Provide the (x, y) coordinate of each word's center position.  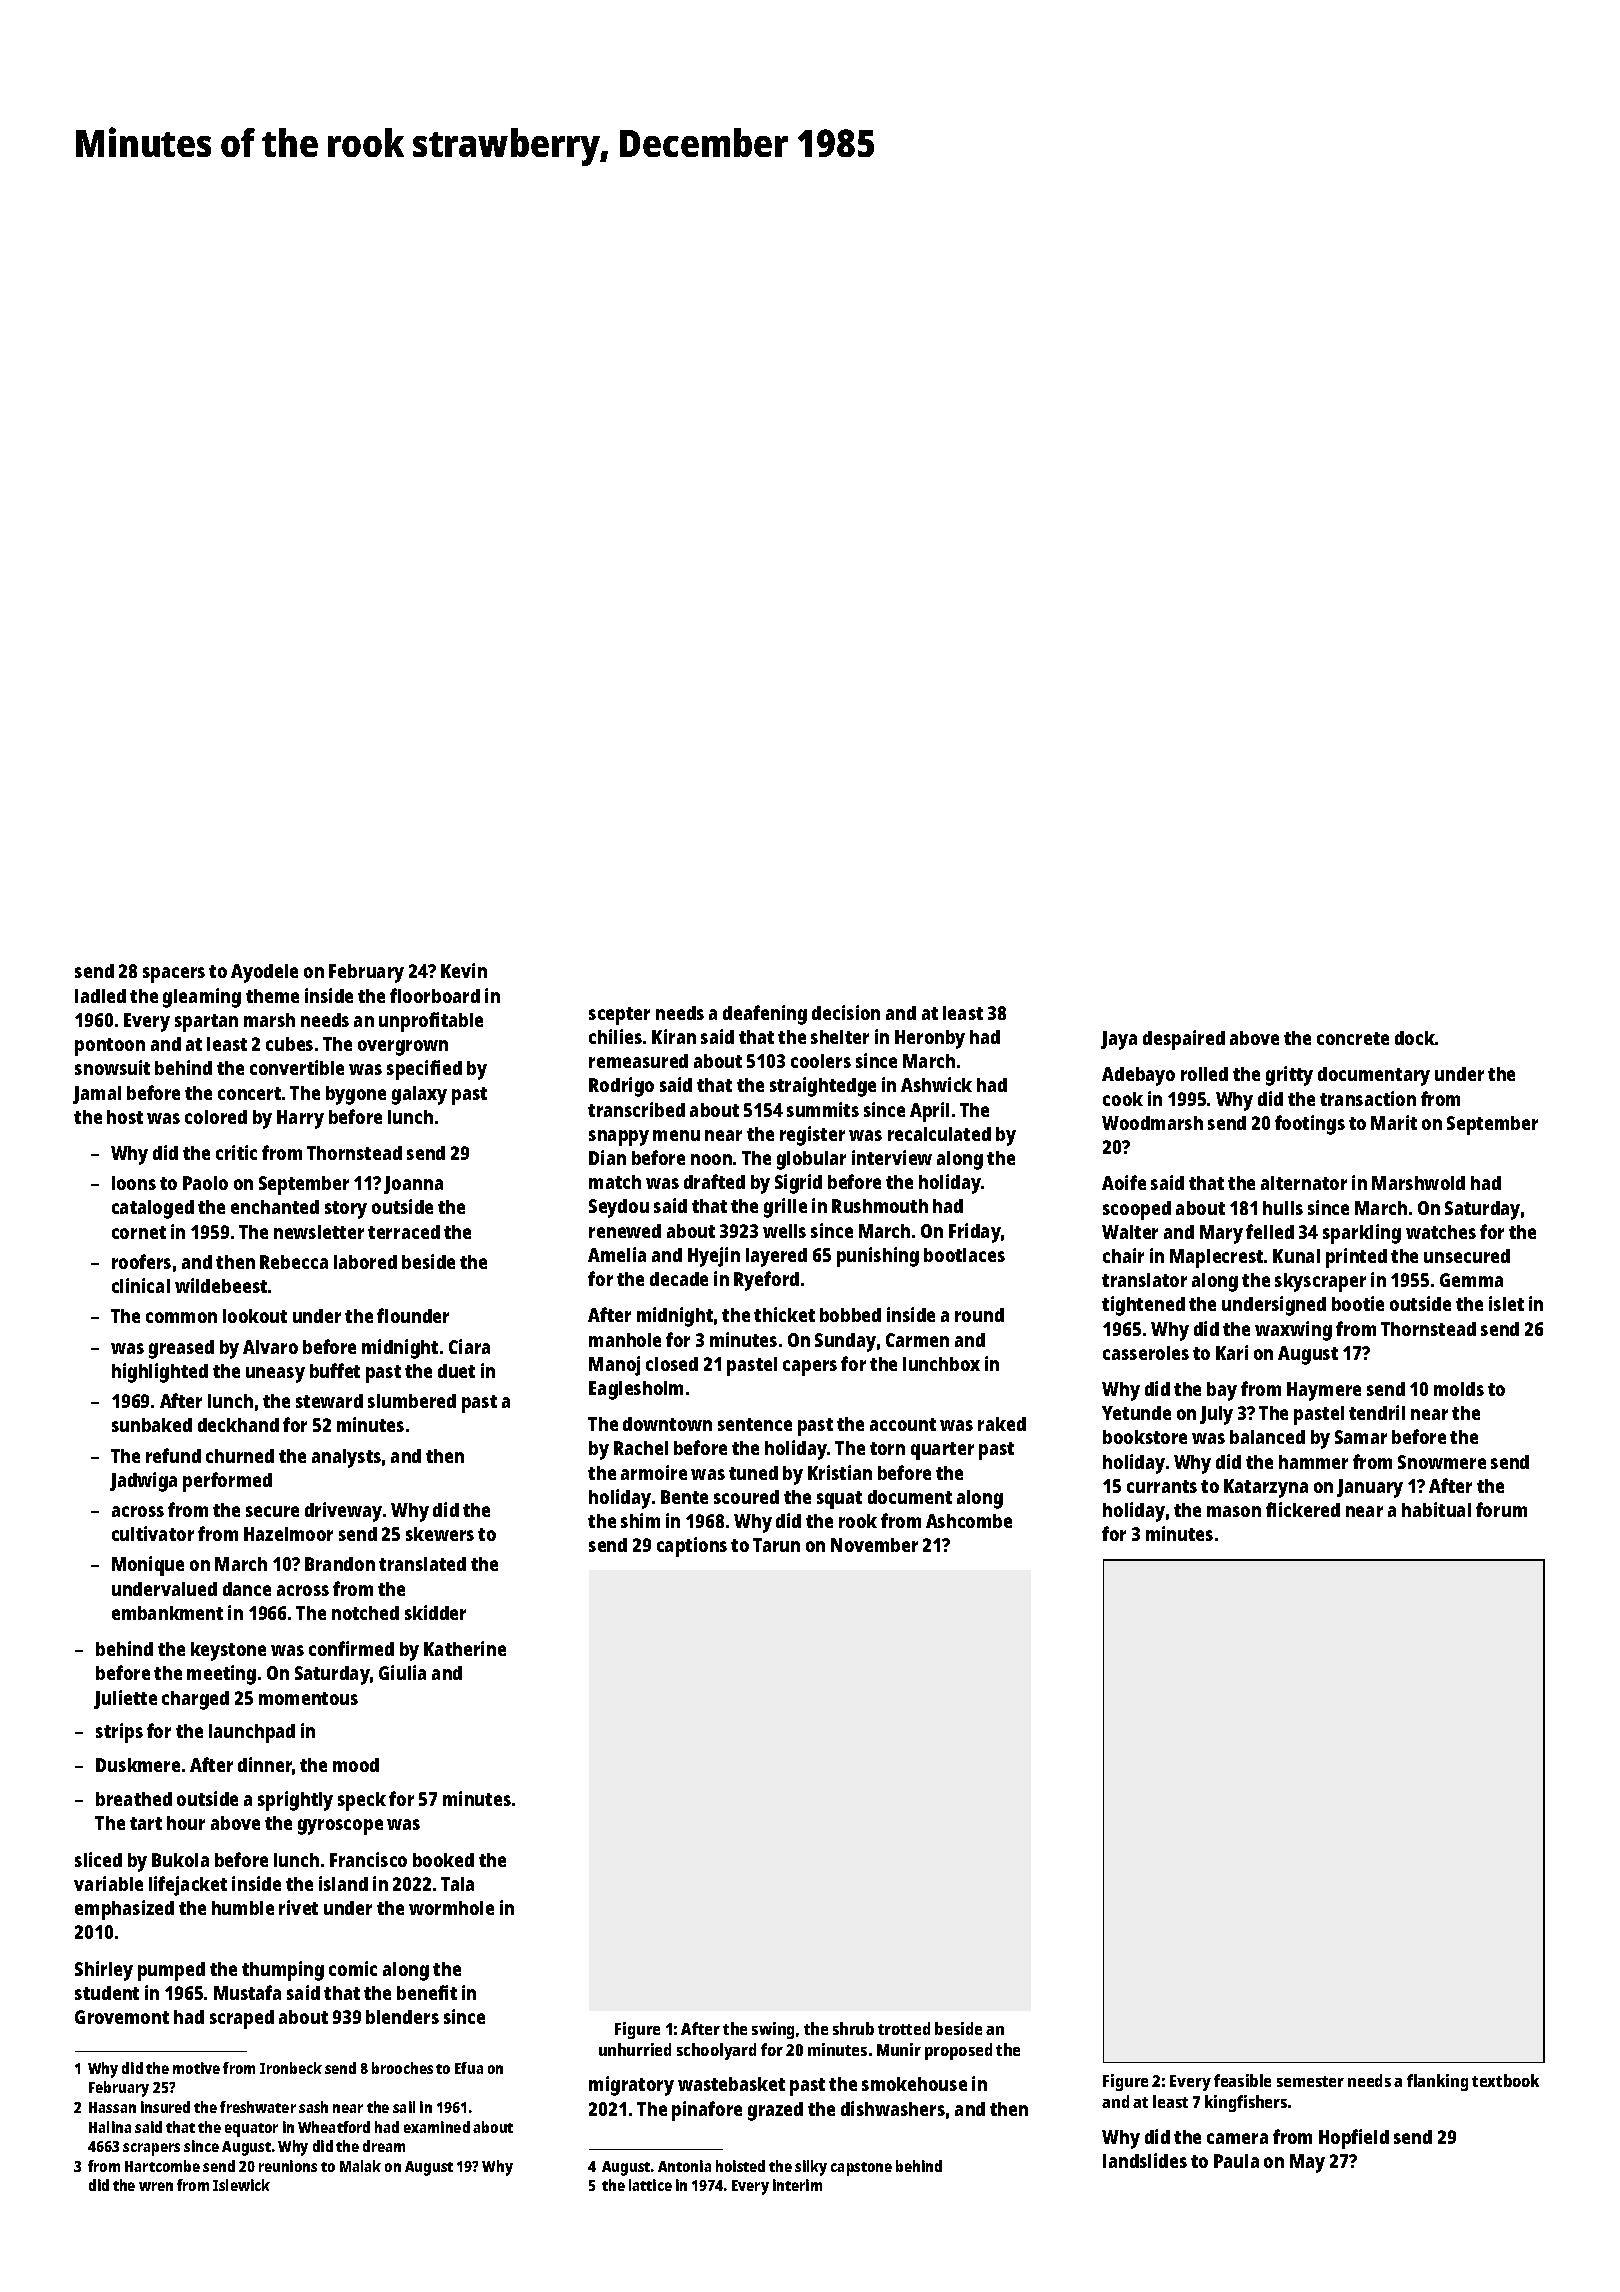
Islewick (241, 2185)
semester (1310, 2081)
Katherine (465, 1648)
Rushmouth (880, 1206)
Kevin (464, 970)
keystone (228, 1651)
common (181, 1317)
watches (1441, 1232)
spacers (174, 975)
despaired (1184, 1040)
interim (797, 2185)
